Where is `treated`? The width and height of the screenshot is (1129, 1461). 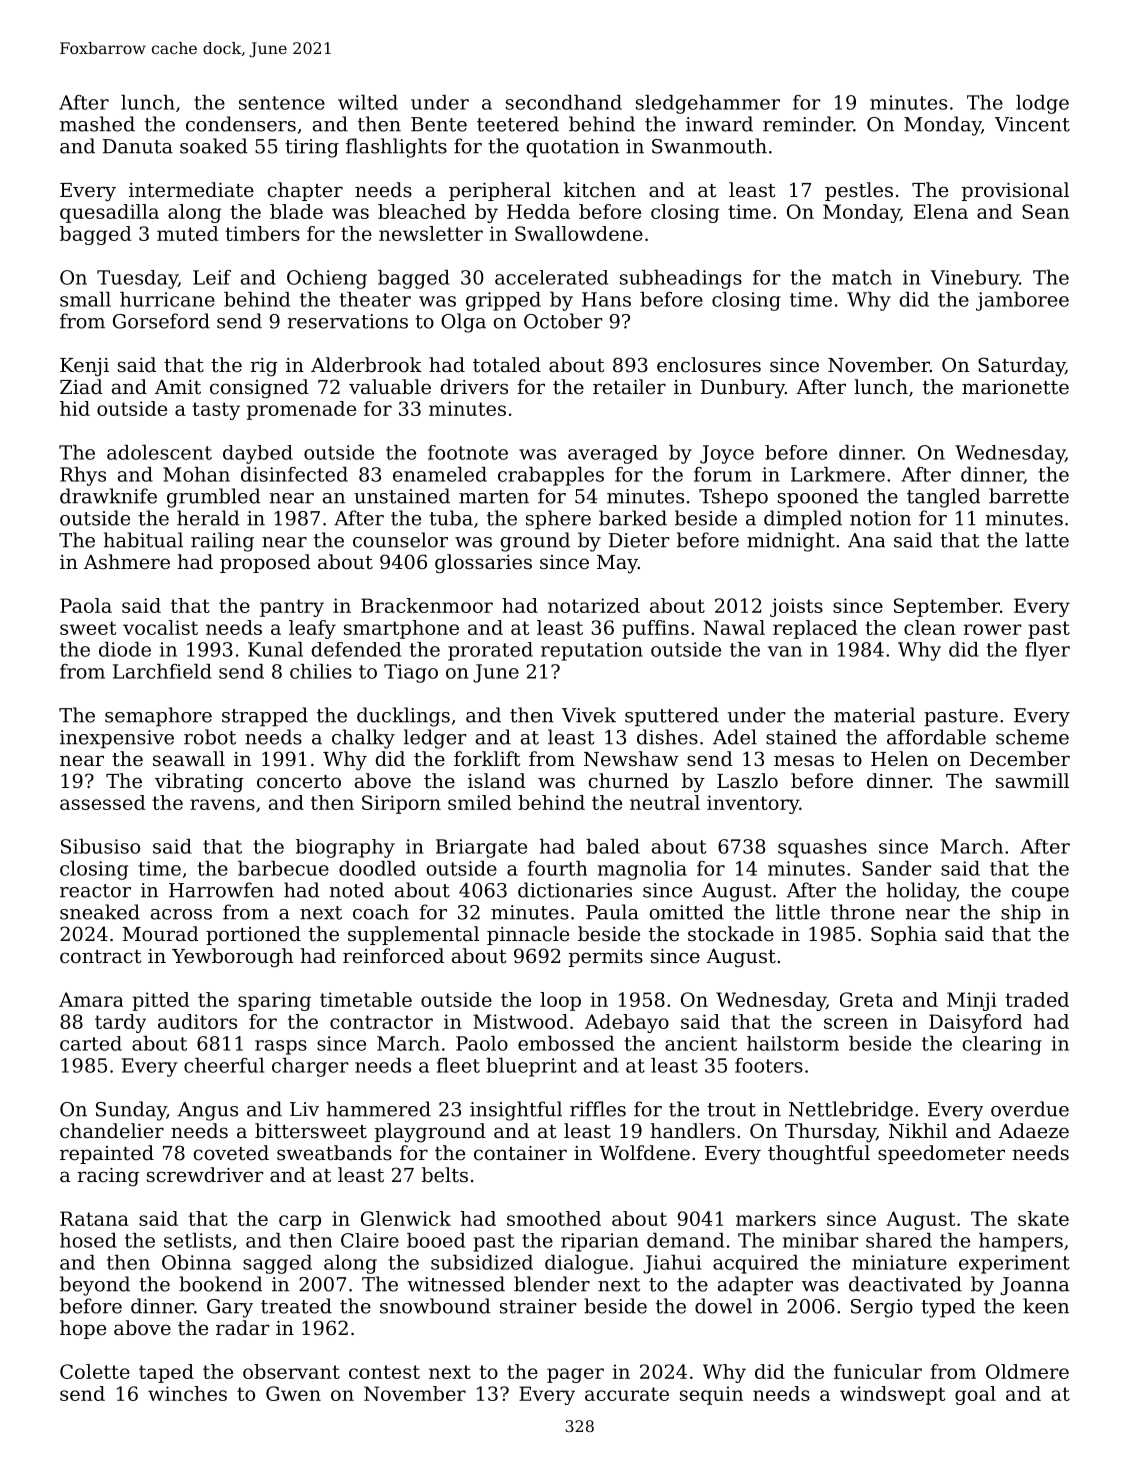
treated is located at coordinates (296, 1306).
